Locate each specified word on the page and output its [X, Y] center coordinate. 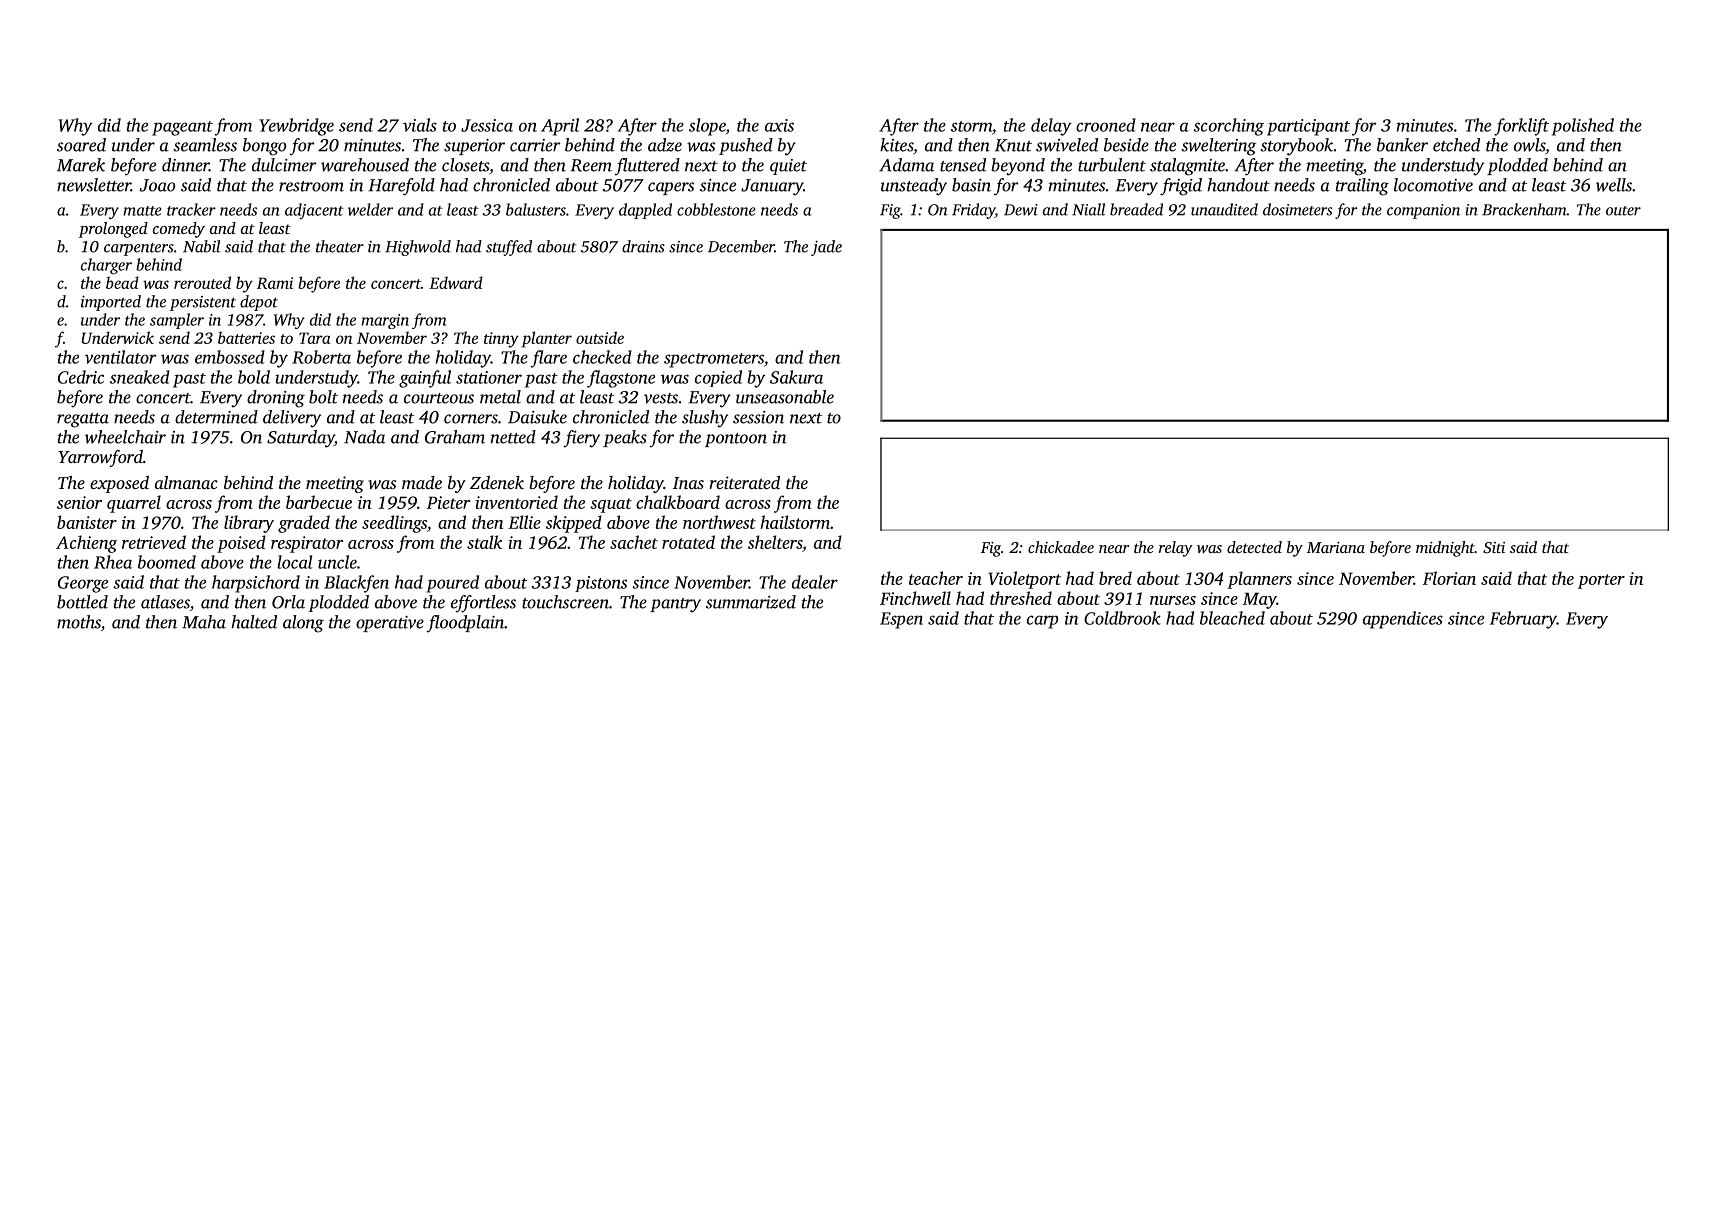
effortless [483, 604]
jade [826, 248]
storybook [1296, 147]
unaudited [1224, 209]
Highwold [418, 248]
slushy [705, 419]
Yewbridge [296, 127]
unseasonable [785, 397]
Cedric [81, 377]
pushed [746, 146]
